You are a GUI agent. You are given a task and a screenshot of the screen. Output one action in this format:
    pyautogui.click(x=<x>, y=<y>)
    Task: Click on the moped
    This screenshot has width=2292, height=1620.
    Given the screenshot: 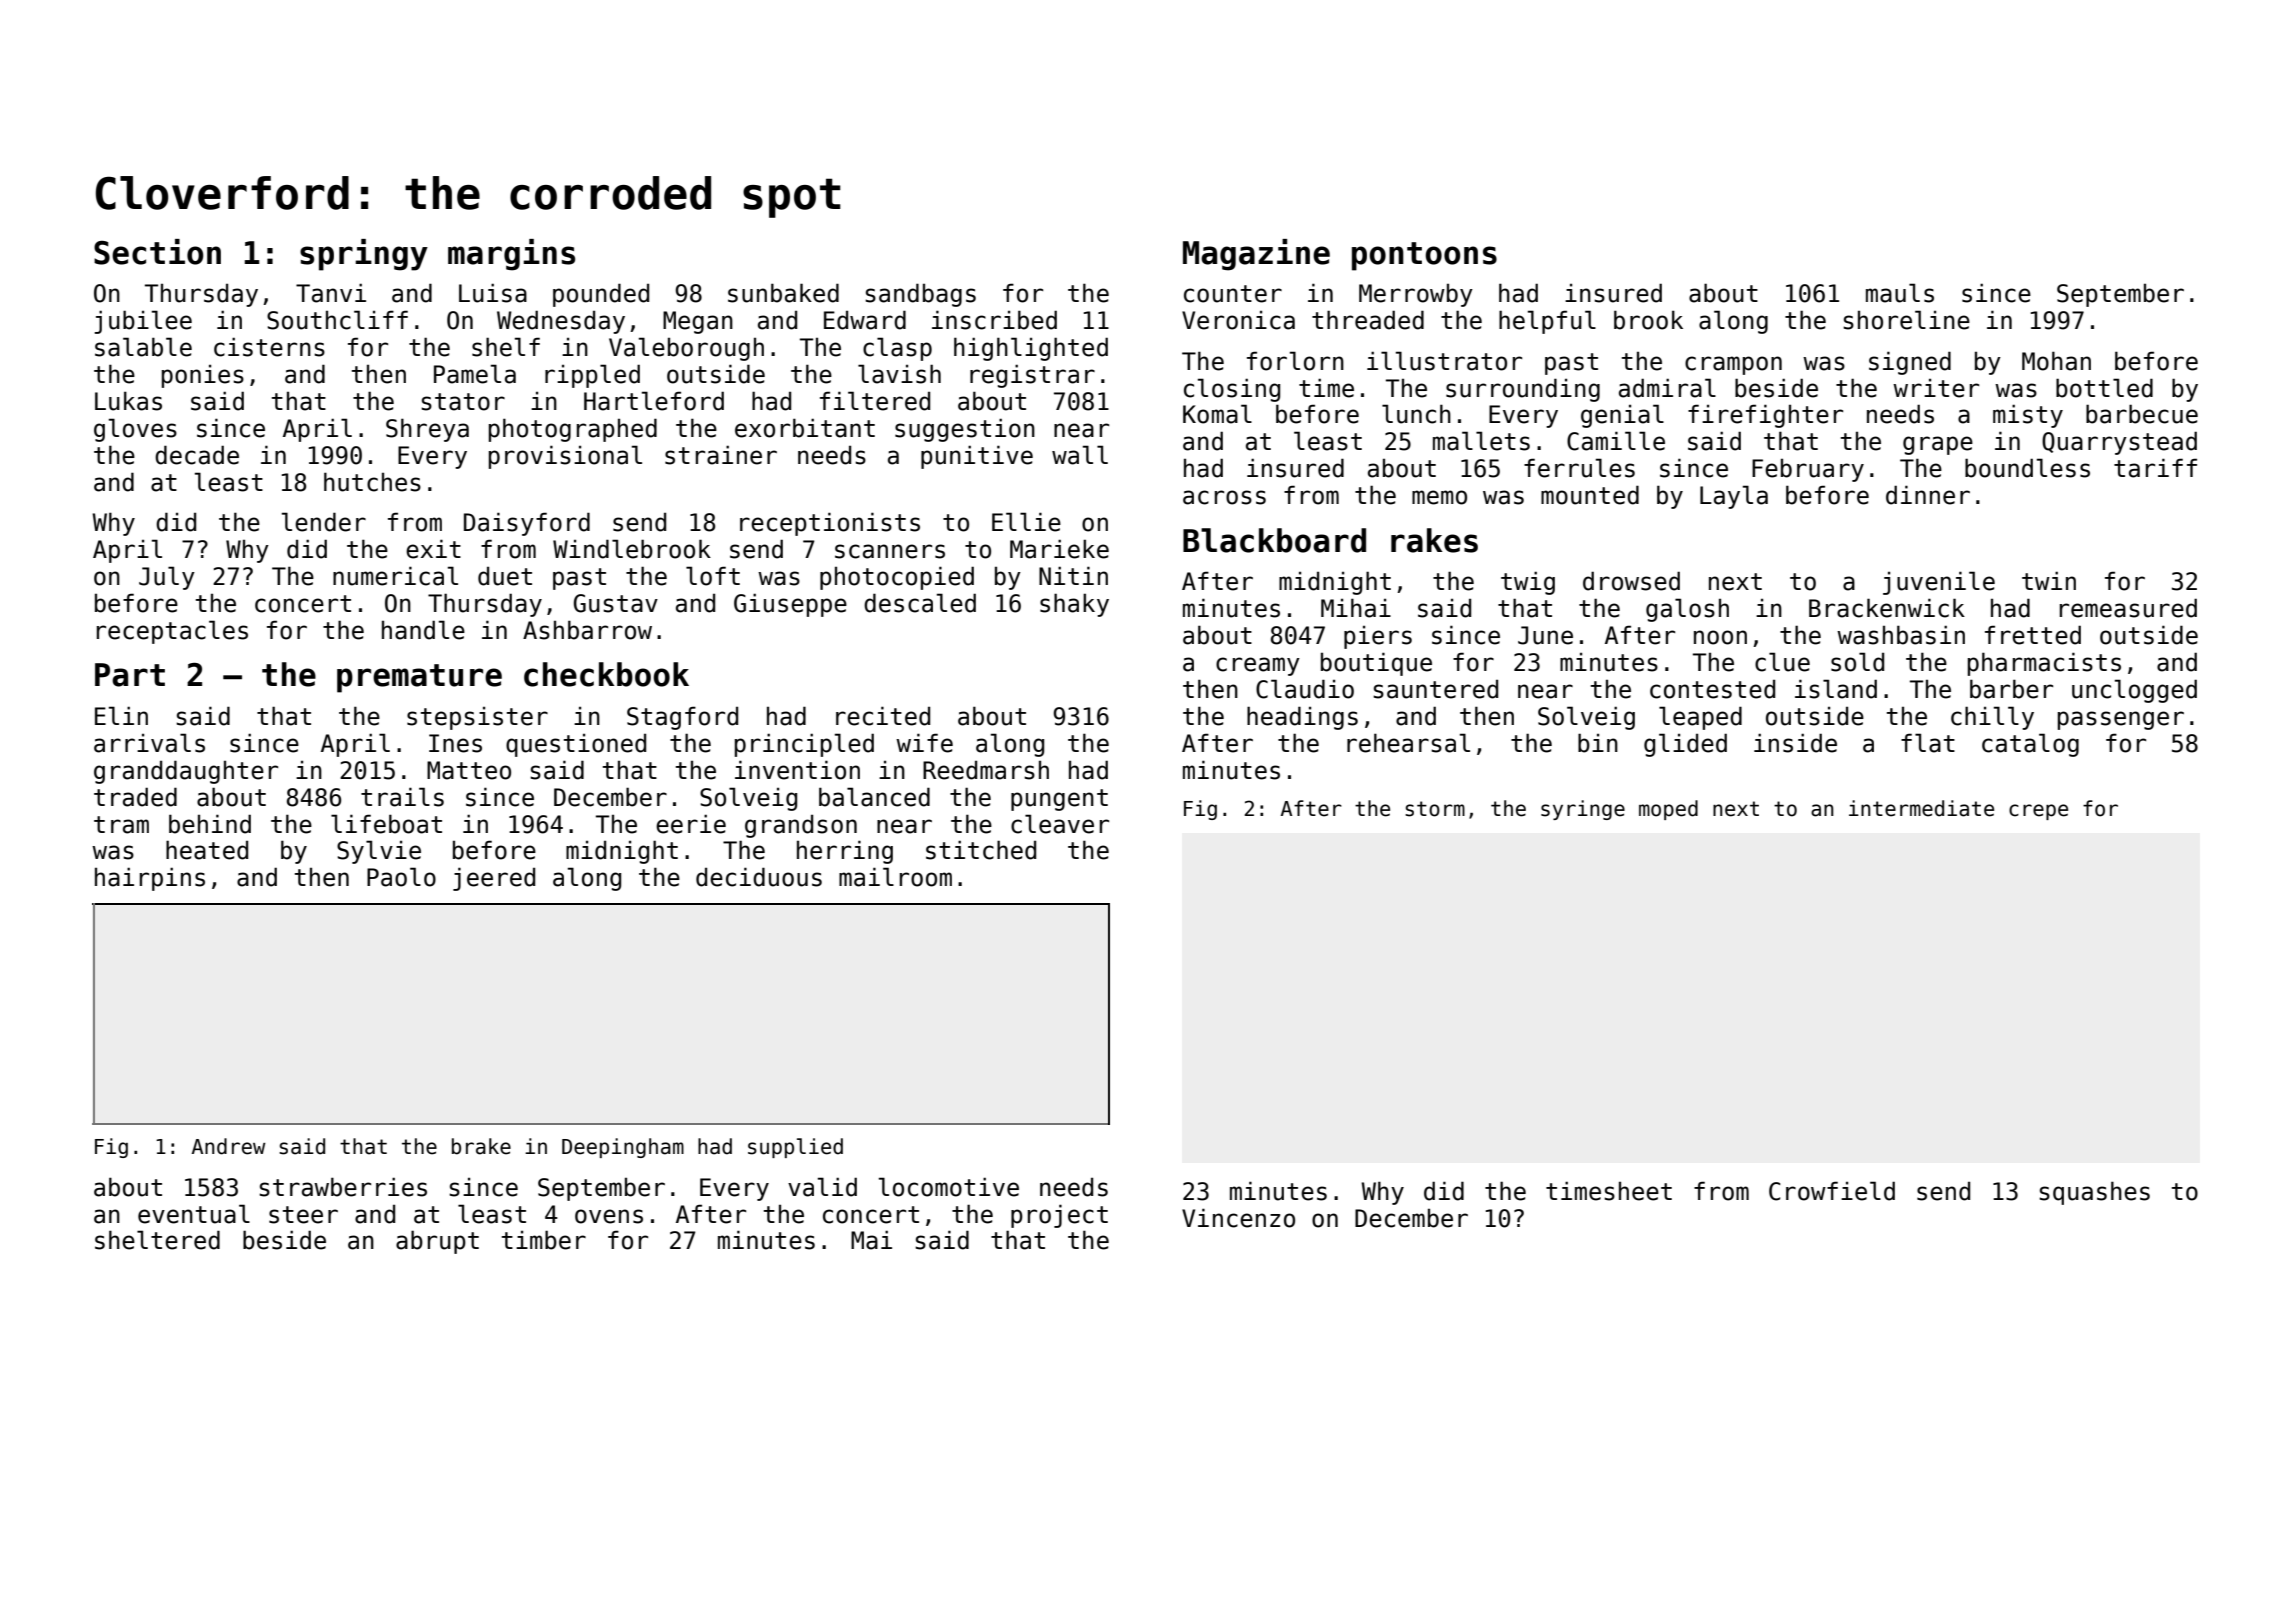 What is the action you would take?
    pyautogui.click(x=1668, y=810)
